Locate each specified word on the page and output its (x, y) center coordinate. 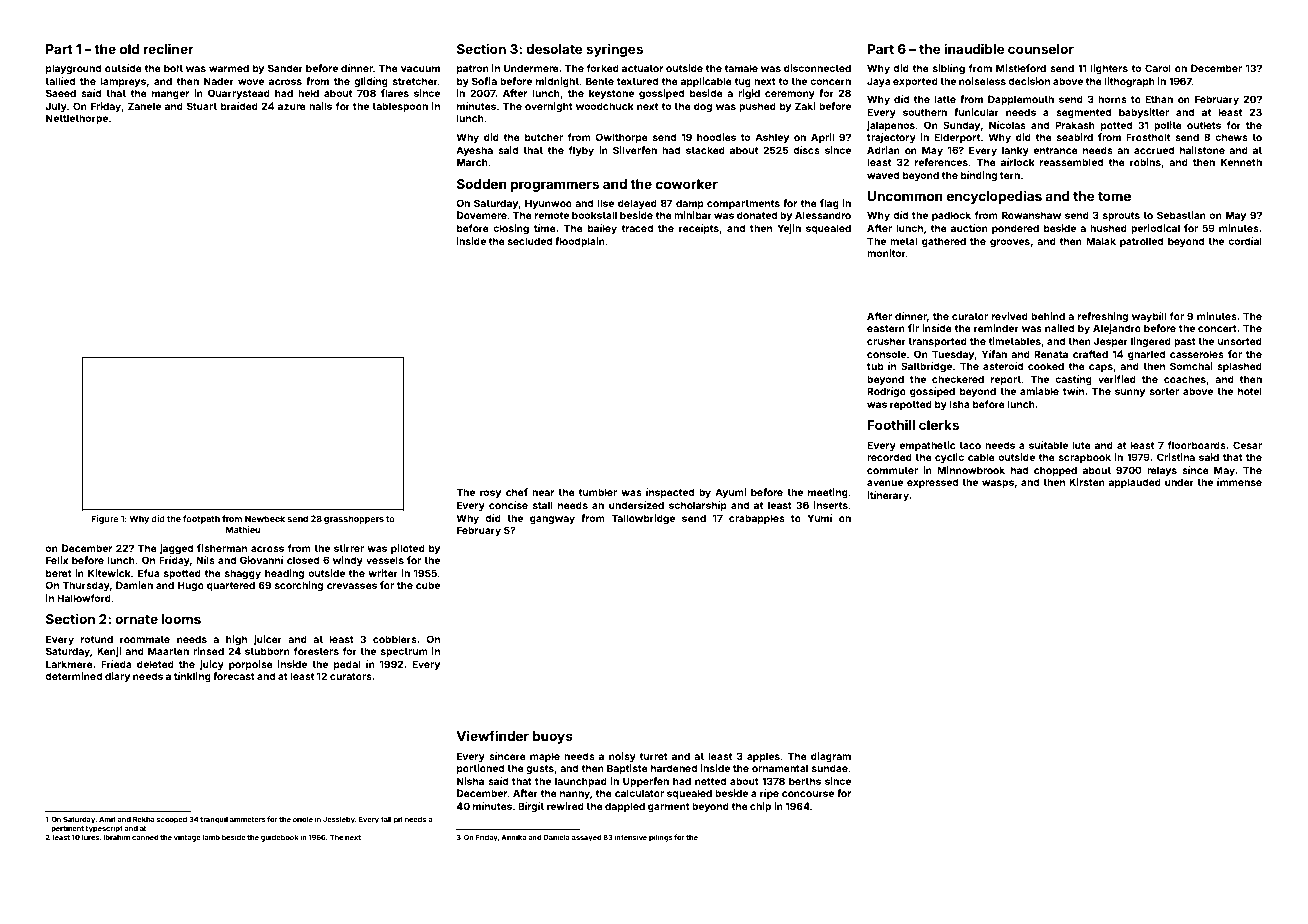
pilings (661, 838)
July (56, 107)
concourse (808, 794)
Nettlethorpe (77, 119)
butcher (544, 137)
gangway (552, 520)
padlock (951, 216)
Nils (205, 560)
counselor (1041, 49)
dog (703, 107)
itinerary (888, 496)
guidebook (280, 838)
